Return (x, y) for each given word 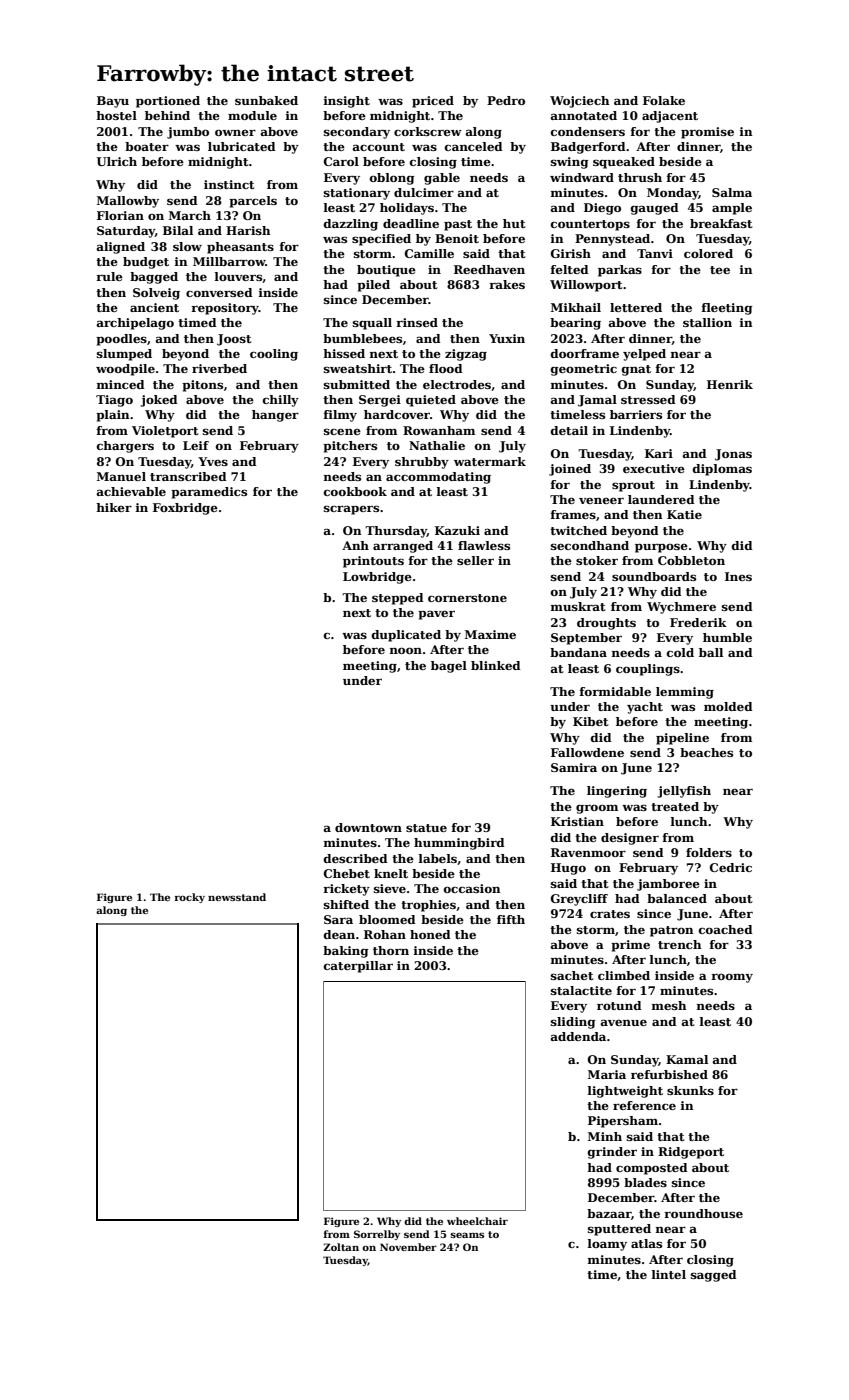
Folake (664, 100)
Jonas (733, 455)
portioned (168, 102)
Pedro (506, 100)
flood (446, 368)
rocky (190, 898)
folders (709, 852)
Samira (574, 767)
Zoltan (341, 1247)
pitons (202, 386)
